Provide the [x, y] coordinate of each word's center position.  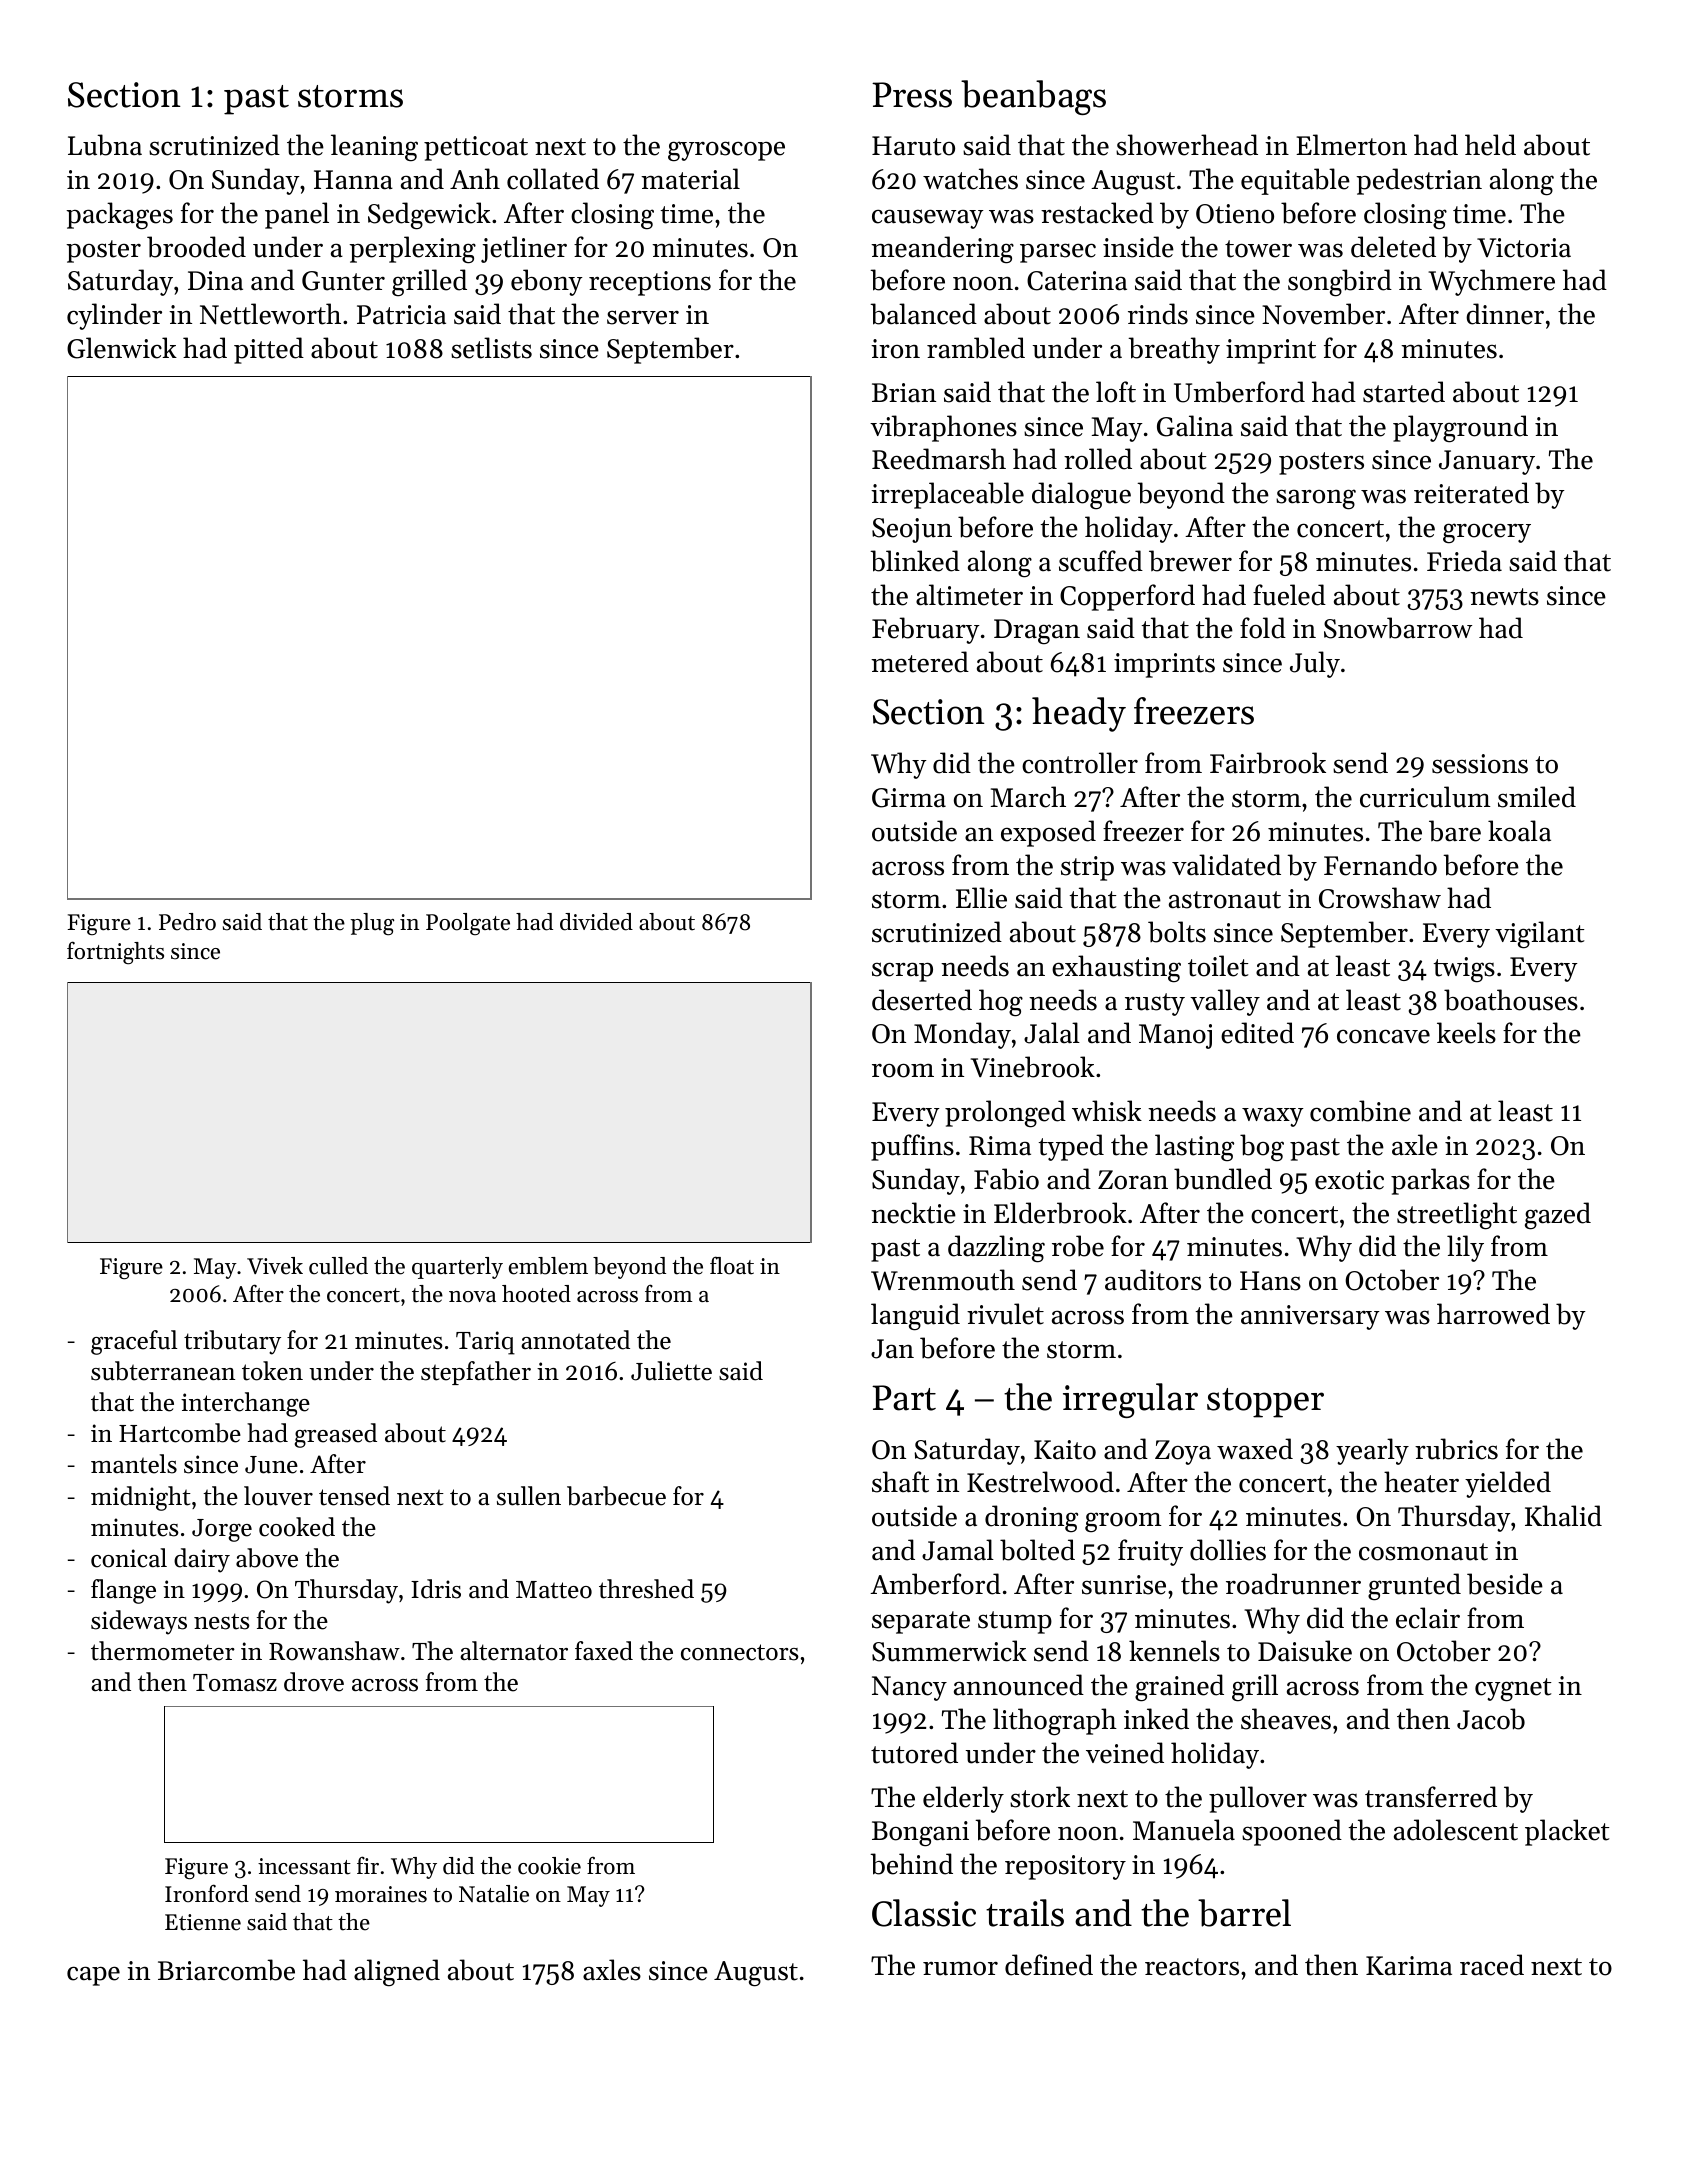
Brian [904, 393]
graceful [134, 1342]
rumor [960, 1968]
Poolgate [468, 924]
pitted [269, 350]
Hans [1270, 1281]
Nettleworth [270, 314]
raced [1492, 1965]
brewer [1190, 561]
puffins [912, 1147]
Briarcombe [226, 1970]
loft [1116, 392]
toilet [1218, 966]
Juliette [671, 1371]
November [1323, 314]
